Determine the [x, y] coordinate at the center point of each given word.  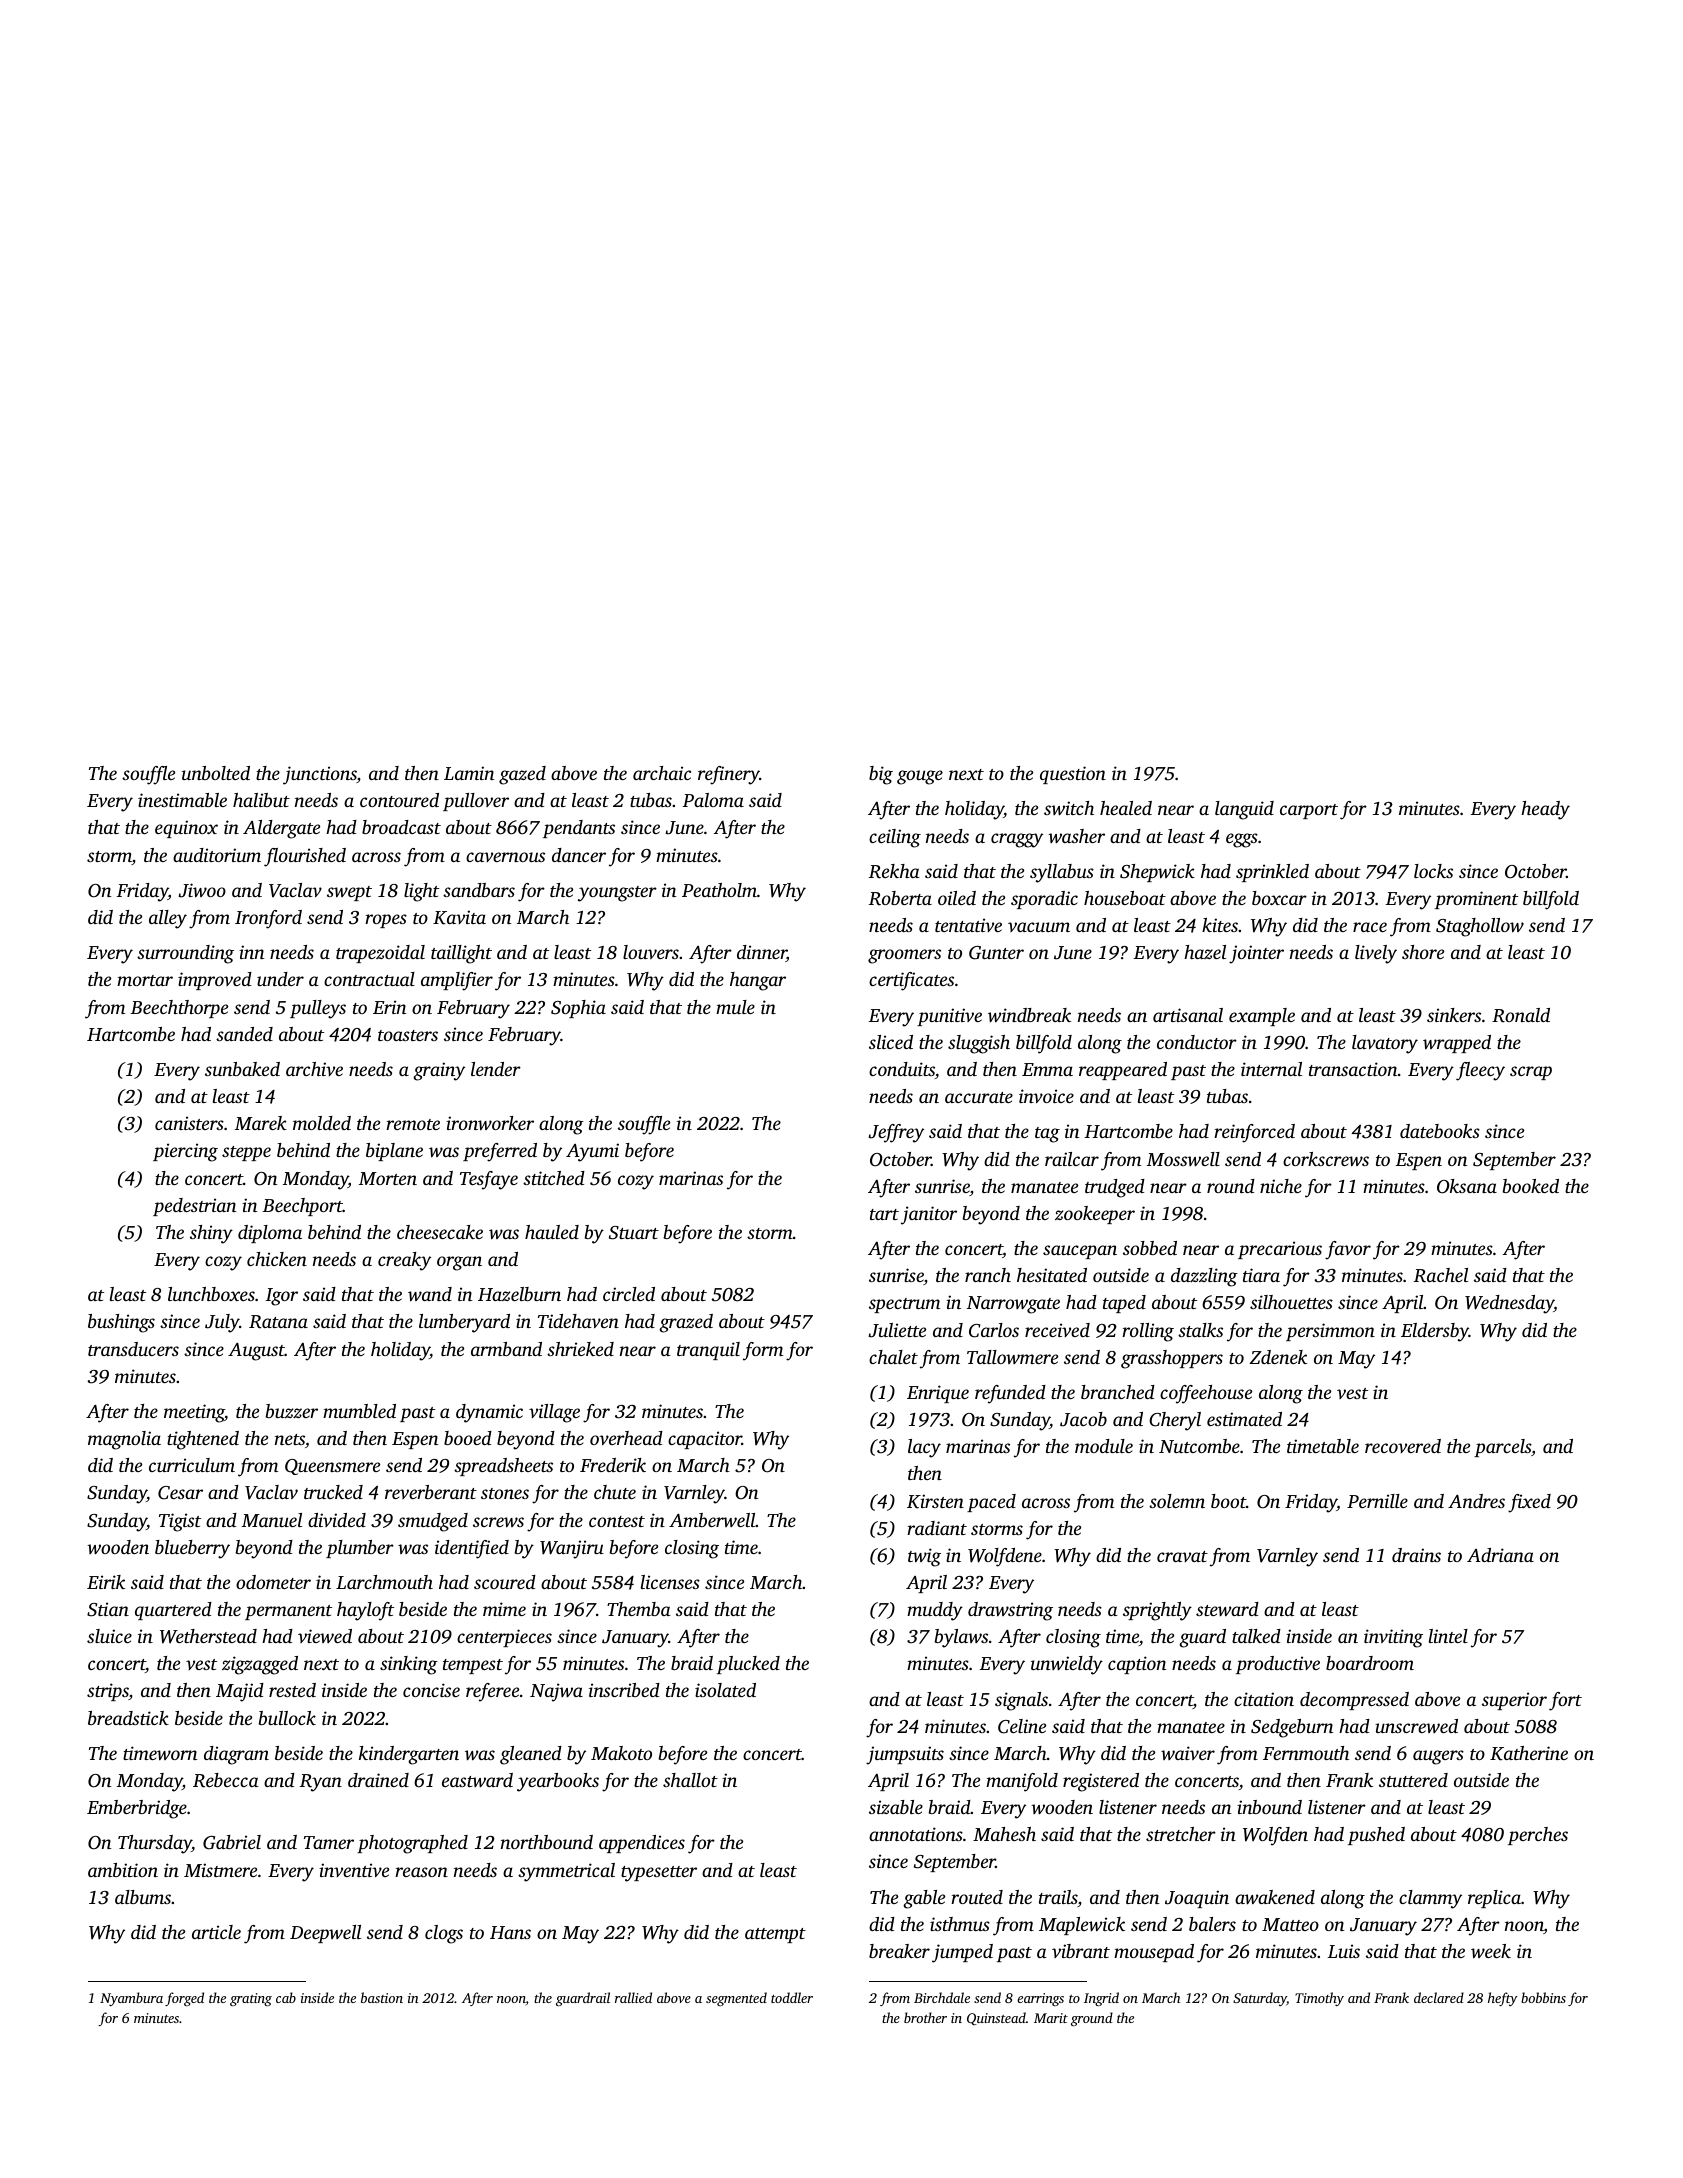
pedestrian [195, 1207]
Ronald [1521, 1015]
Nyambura [131, 1999]
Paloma [713, 800]
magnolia [124, 1440]
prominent [1476, 900]
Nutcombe [1199, 1446]
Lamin [469, 773]
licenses [670, 1582]
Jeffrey [896, 1133]
